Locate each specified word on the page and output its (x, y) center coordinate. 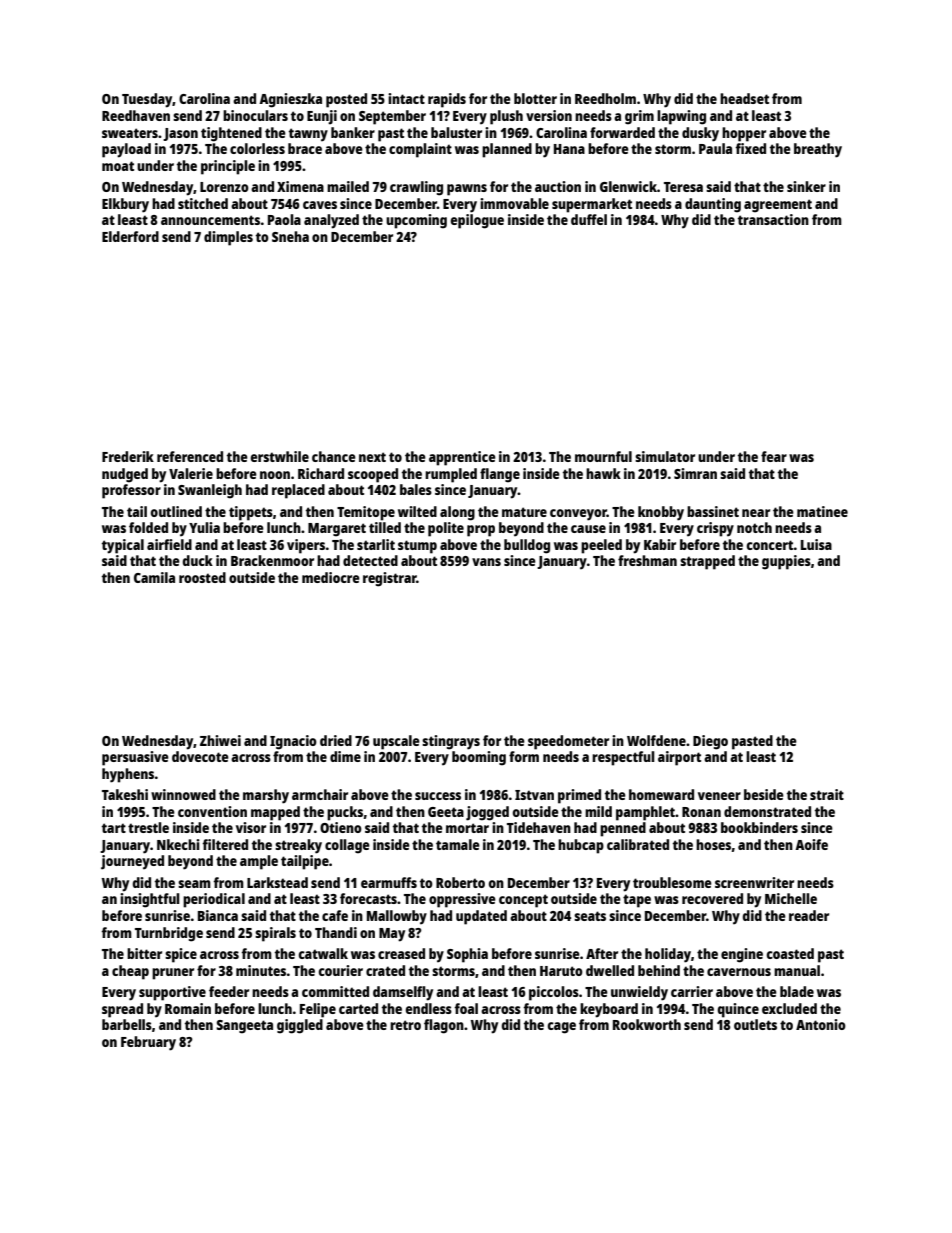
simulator (665, 456)
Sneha (290, 236)
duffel (589, 219)
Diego (710, 742)
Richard (321, 473)
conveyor (578, 515)
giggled (300, 1026)
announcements (210, 220)
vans (486, 562)
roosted (202, 577)
